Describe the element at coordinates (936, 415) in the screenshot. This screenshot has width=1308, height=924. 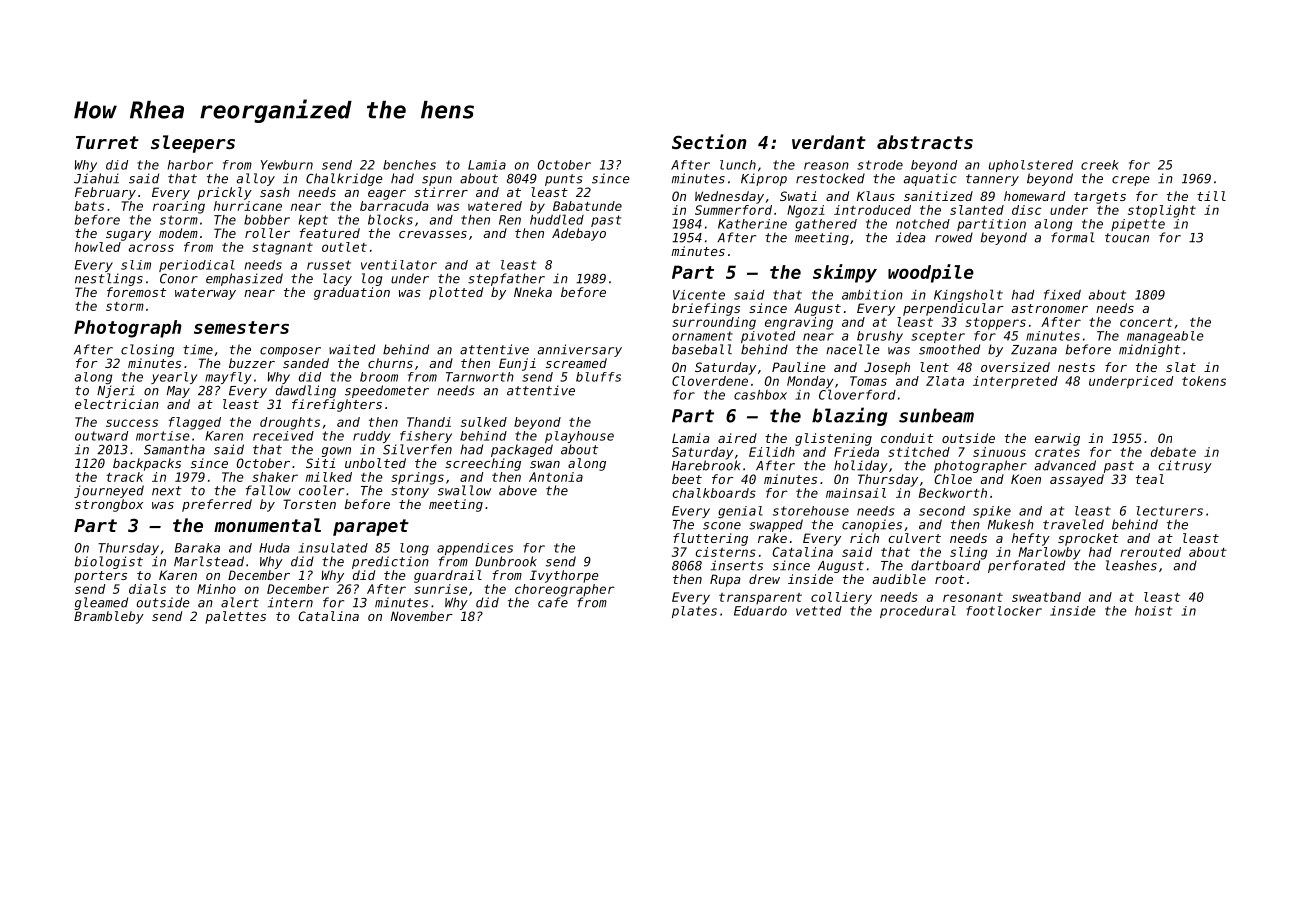
I see `sunbeam` at that location.
